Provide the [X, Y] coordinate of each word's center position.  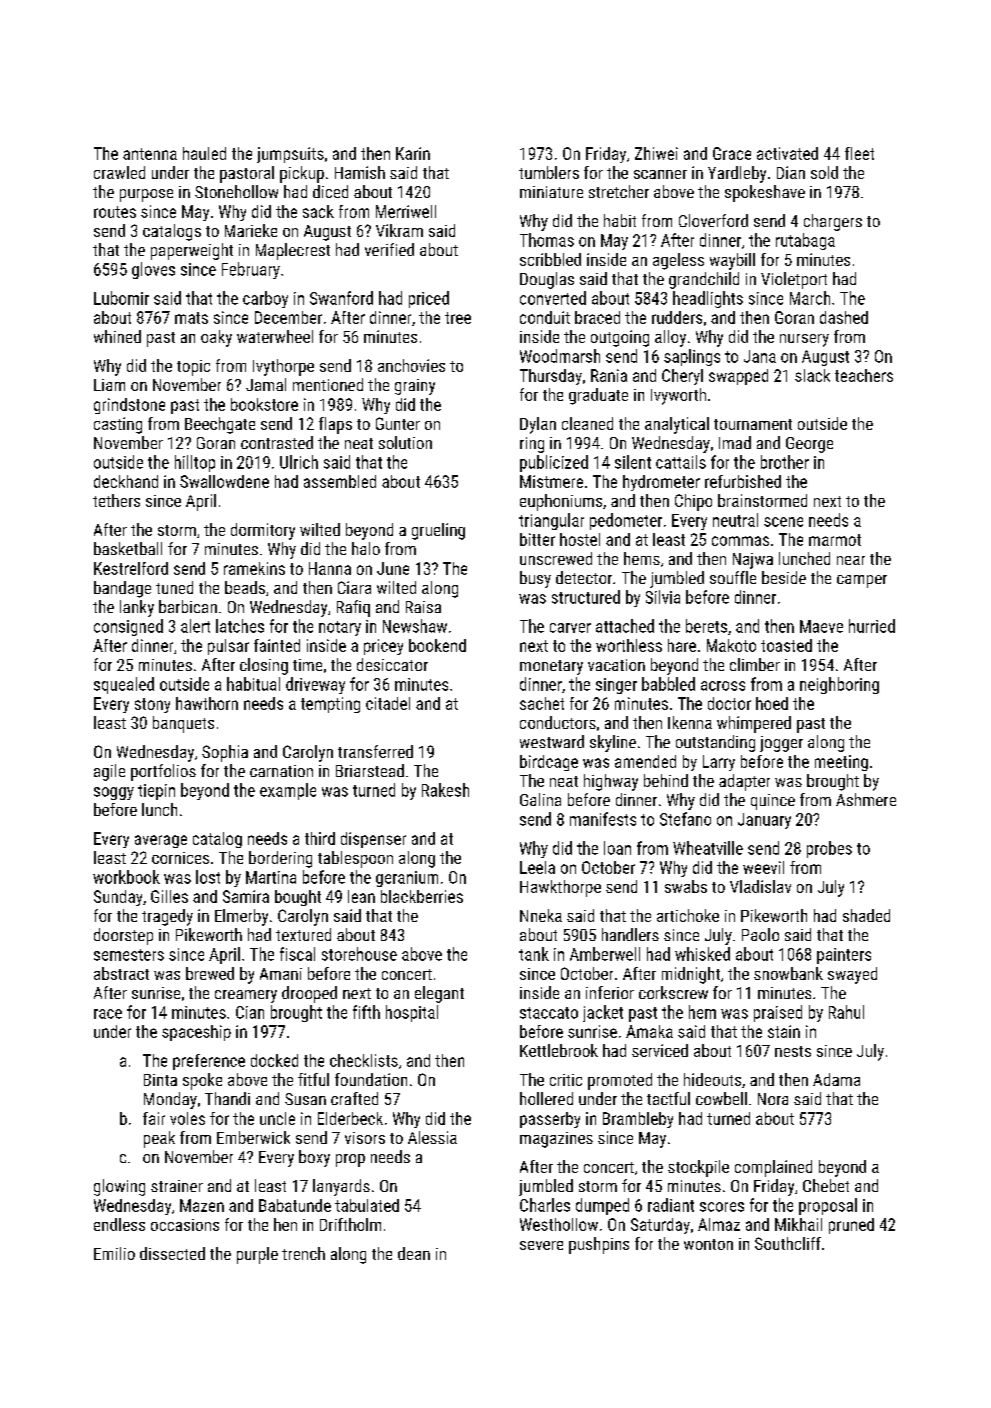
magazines [556, 1140]
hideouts [712, 1079]
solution [405, 442]
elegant [439, 994]
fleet [859, 153]
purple [257, 1255]
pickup [302, 174]
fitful [313, 1079]
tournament [753, 424]
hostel [580, 539]
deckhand [126, 481]
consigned [128, 627]
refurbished [743, 481]
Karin [413, 153]
